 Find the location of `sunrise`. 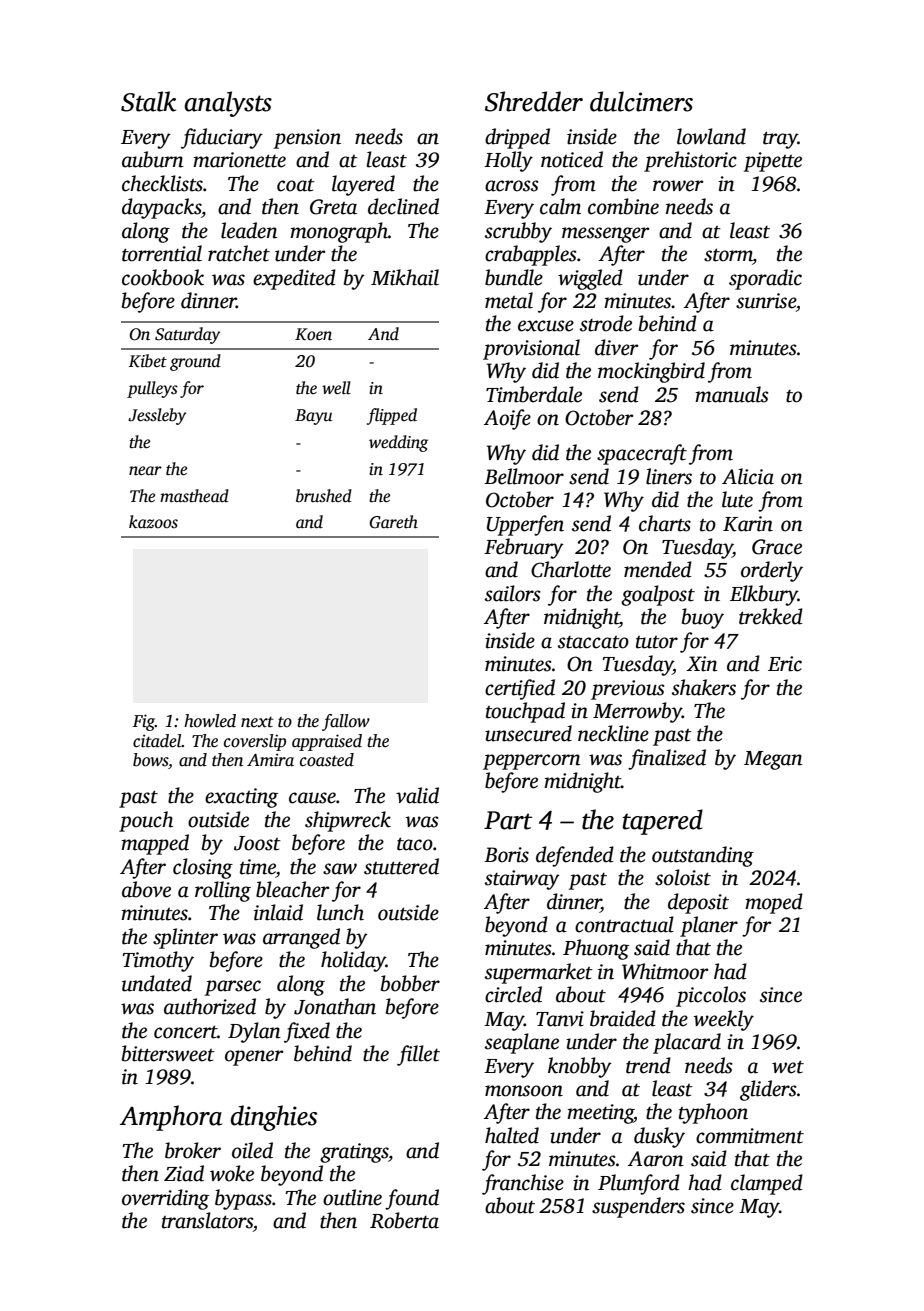

sunrise is located at coordinates (766, 301).
